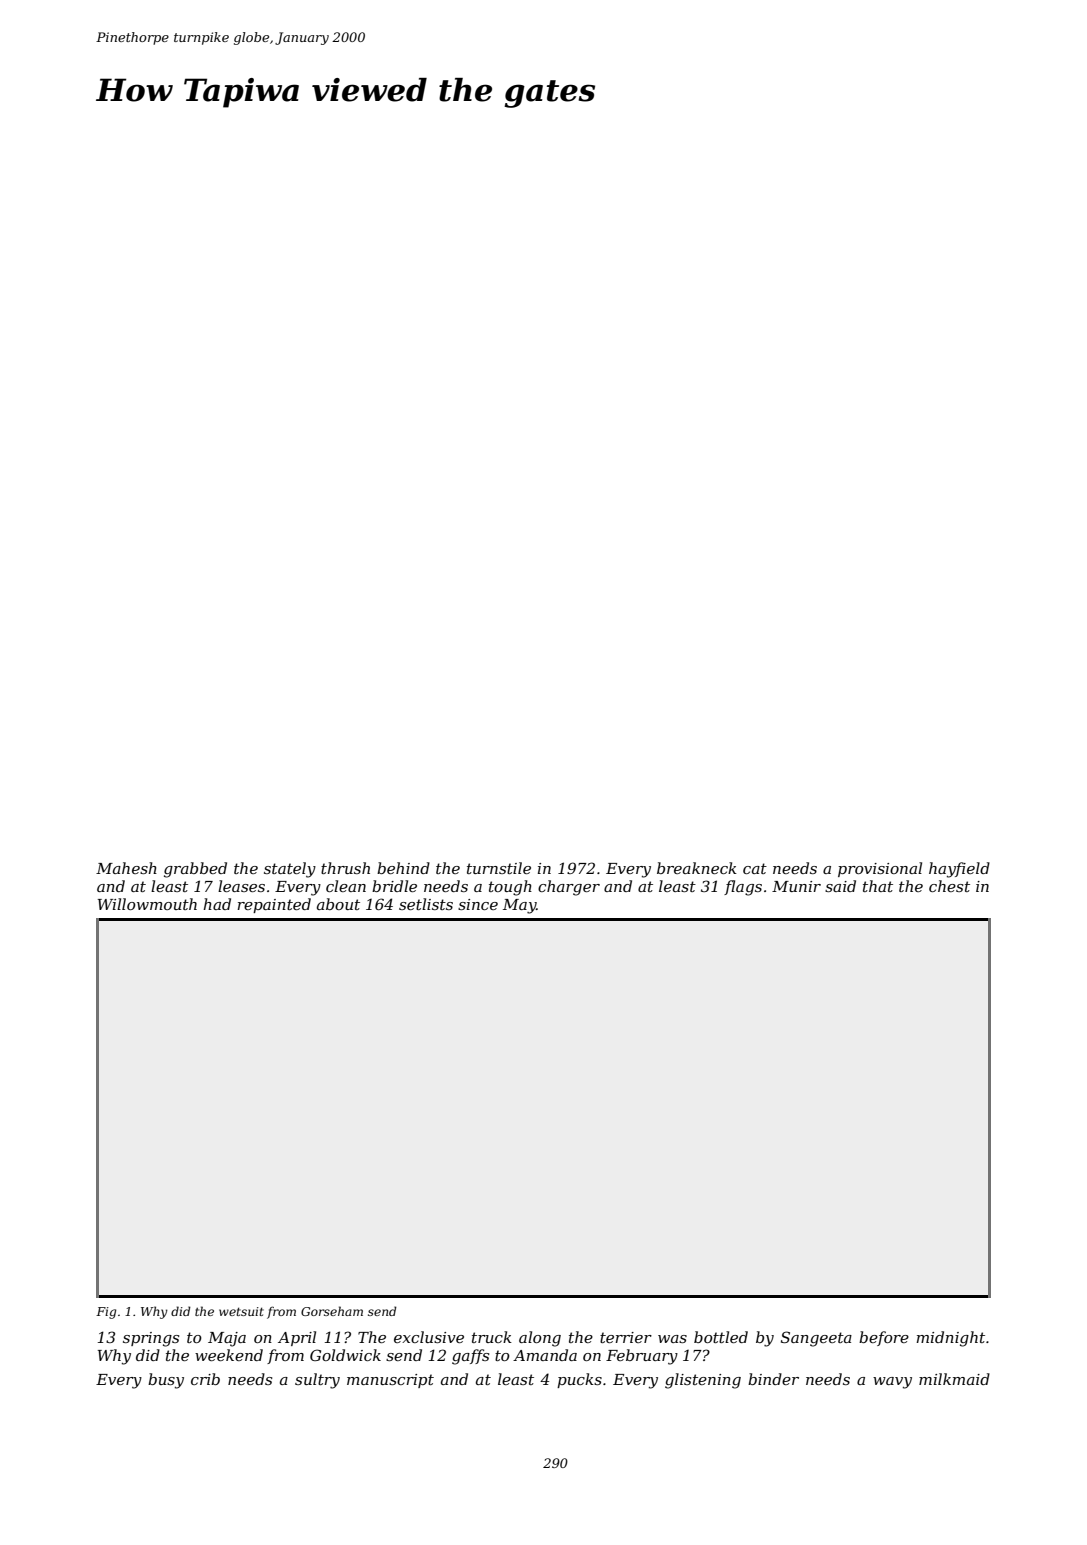 The height and width of the page is (1545, 1087). What do you see at coordinates (519, 906) in the page?
I see `May` at bounding box center [519, 906].
